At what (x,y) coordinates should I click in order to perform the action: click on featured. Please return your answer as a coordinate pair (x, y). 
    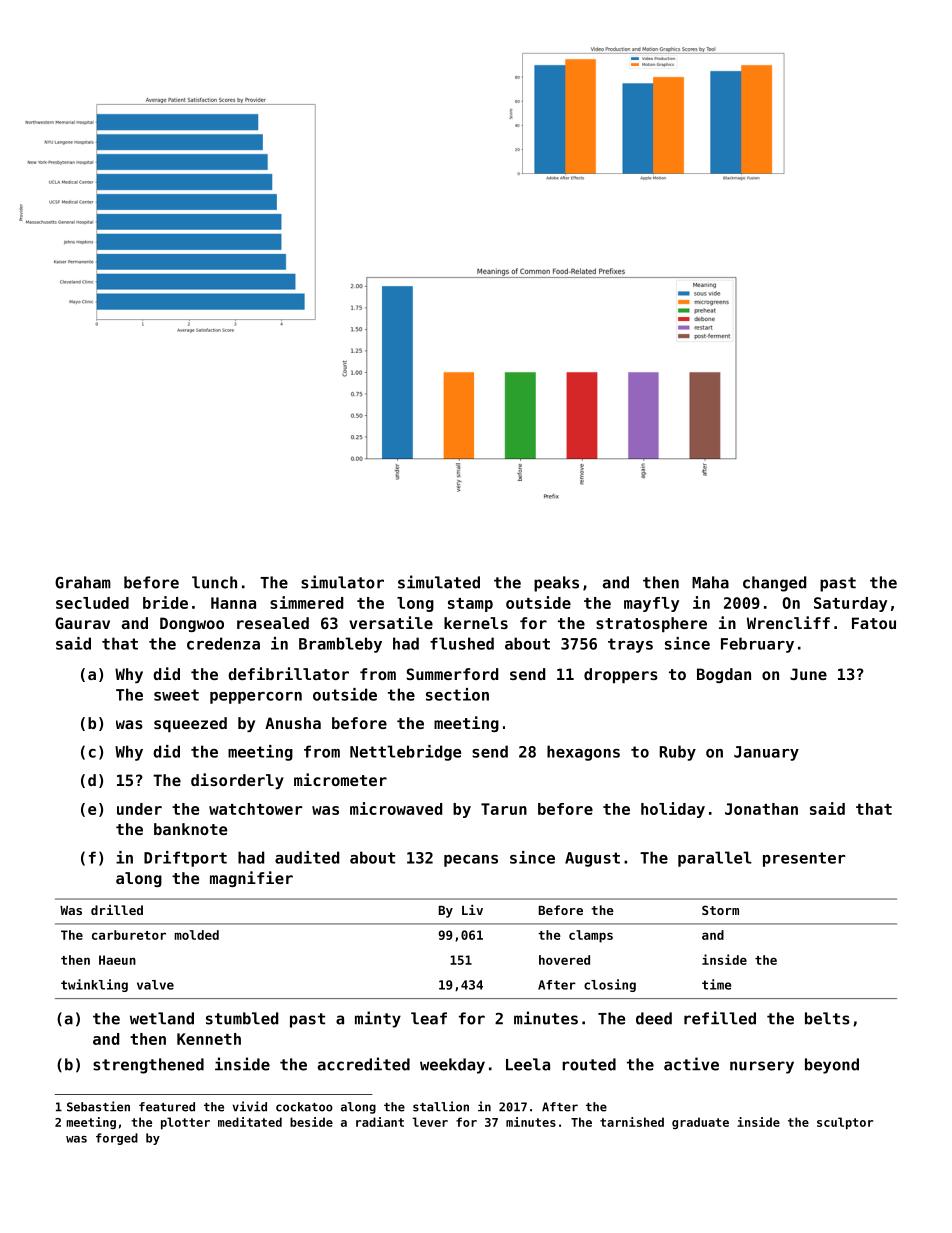
    Looking at the image, I should click on (167, 1107).
